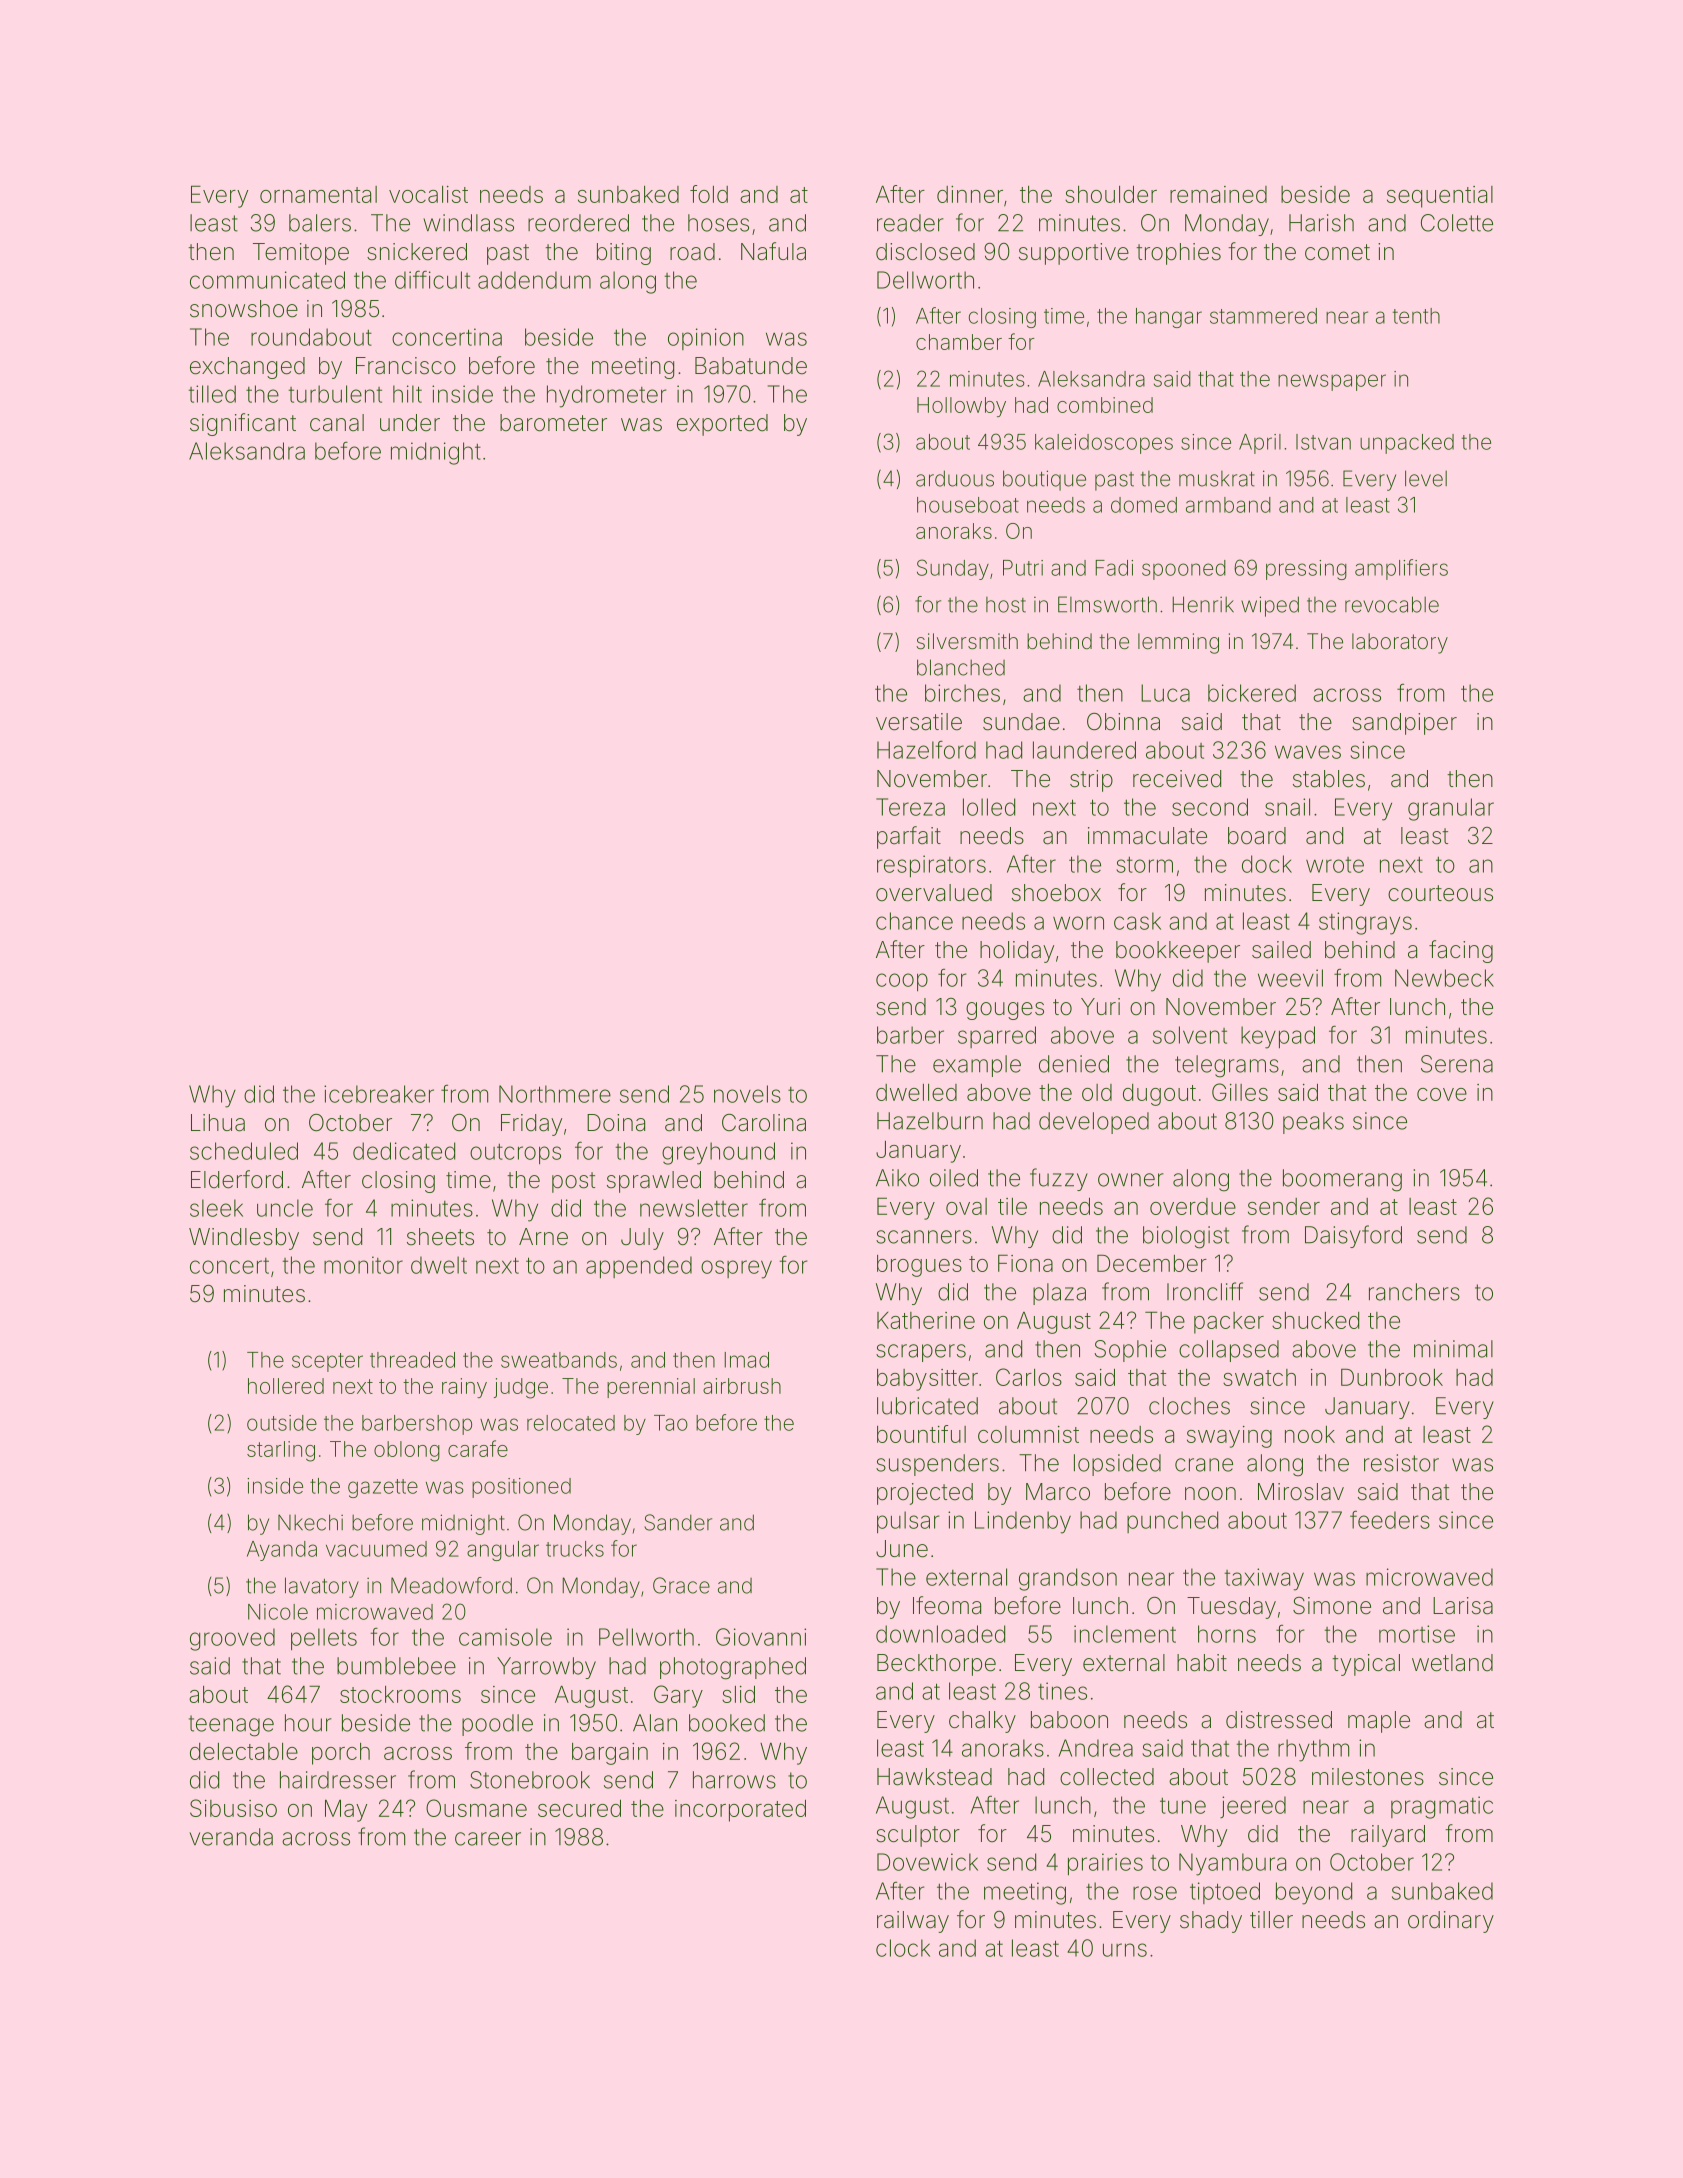 The image size is (1683, 2178). Describe the element at coordinates (1178, 952) in the document. I see `bookkeeper` at that location.
